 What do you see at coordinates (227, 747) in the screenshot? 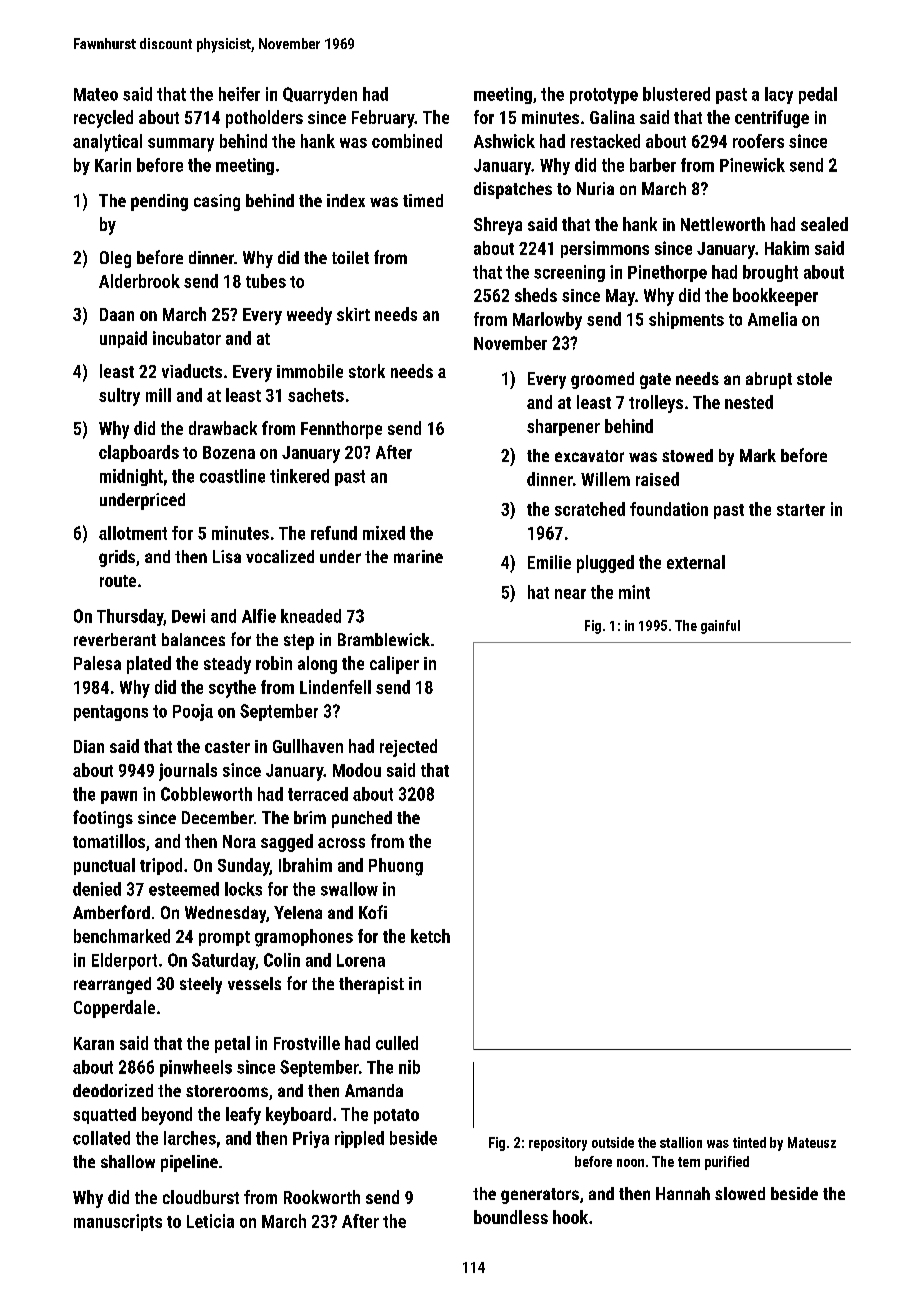
I see `caster` at bounding box center [227, 747].
